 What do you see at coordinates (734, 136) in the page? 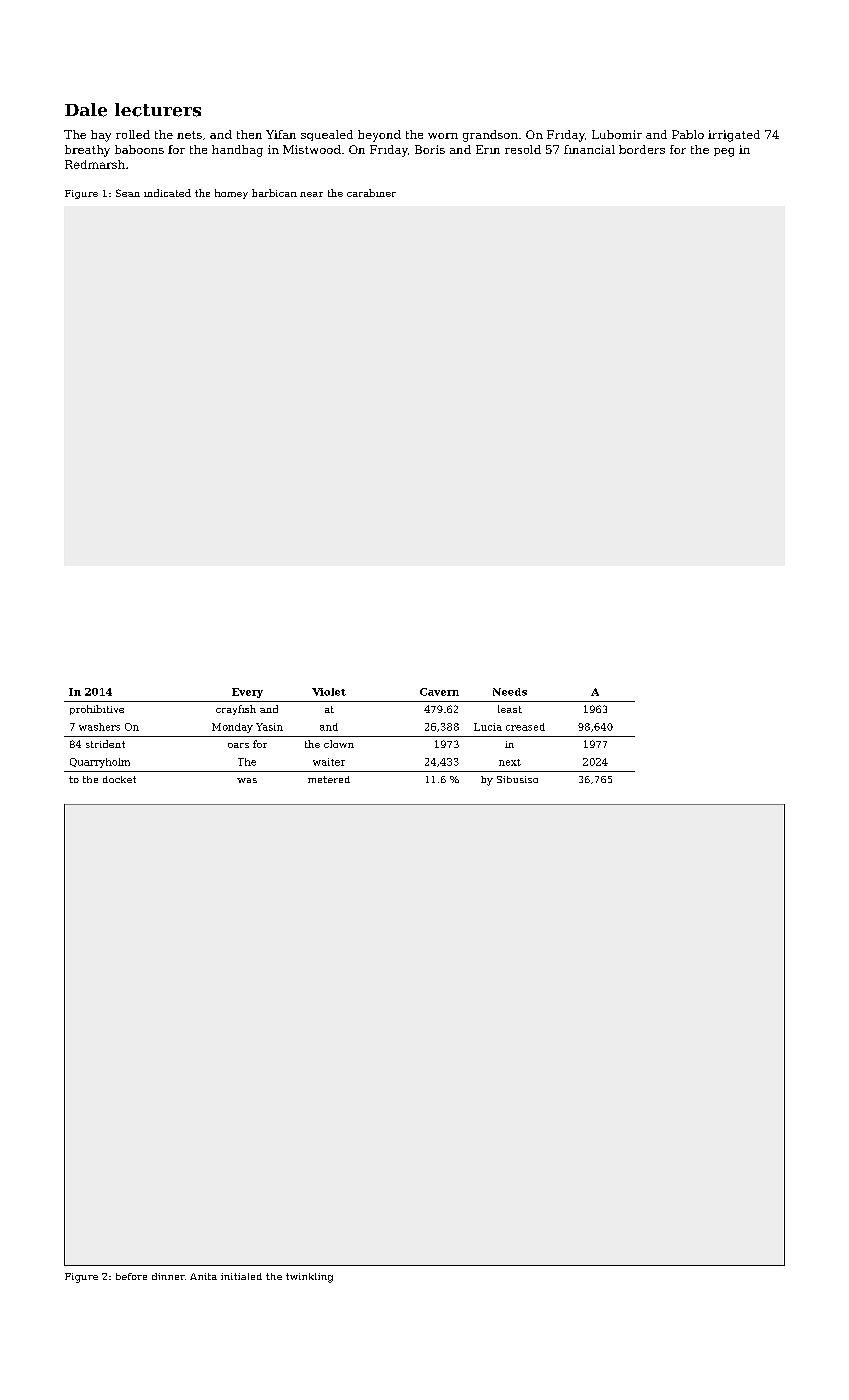
I see `irrigated` at bounding box center [734, 136].
